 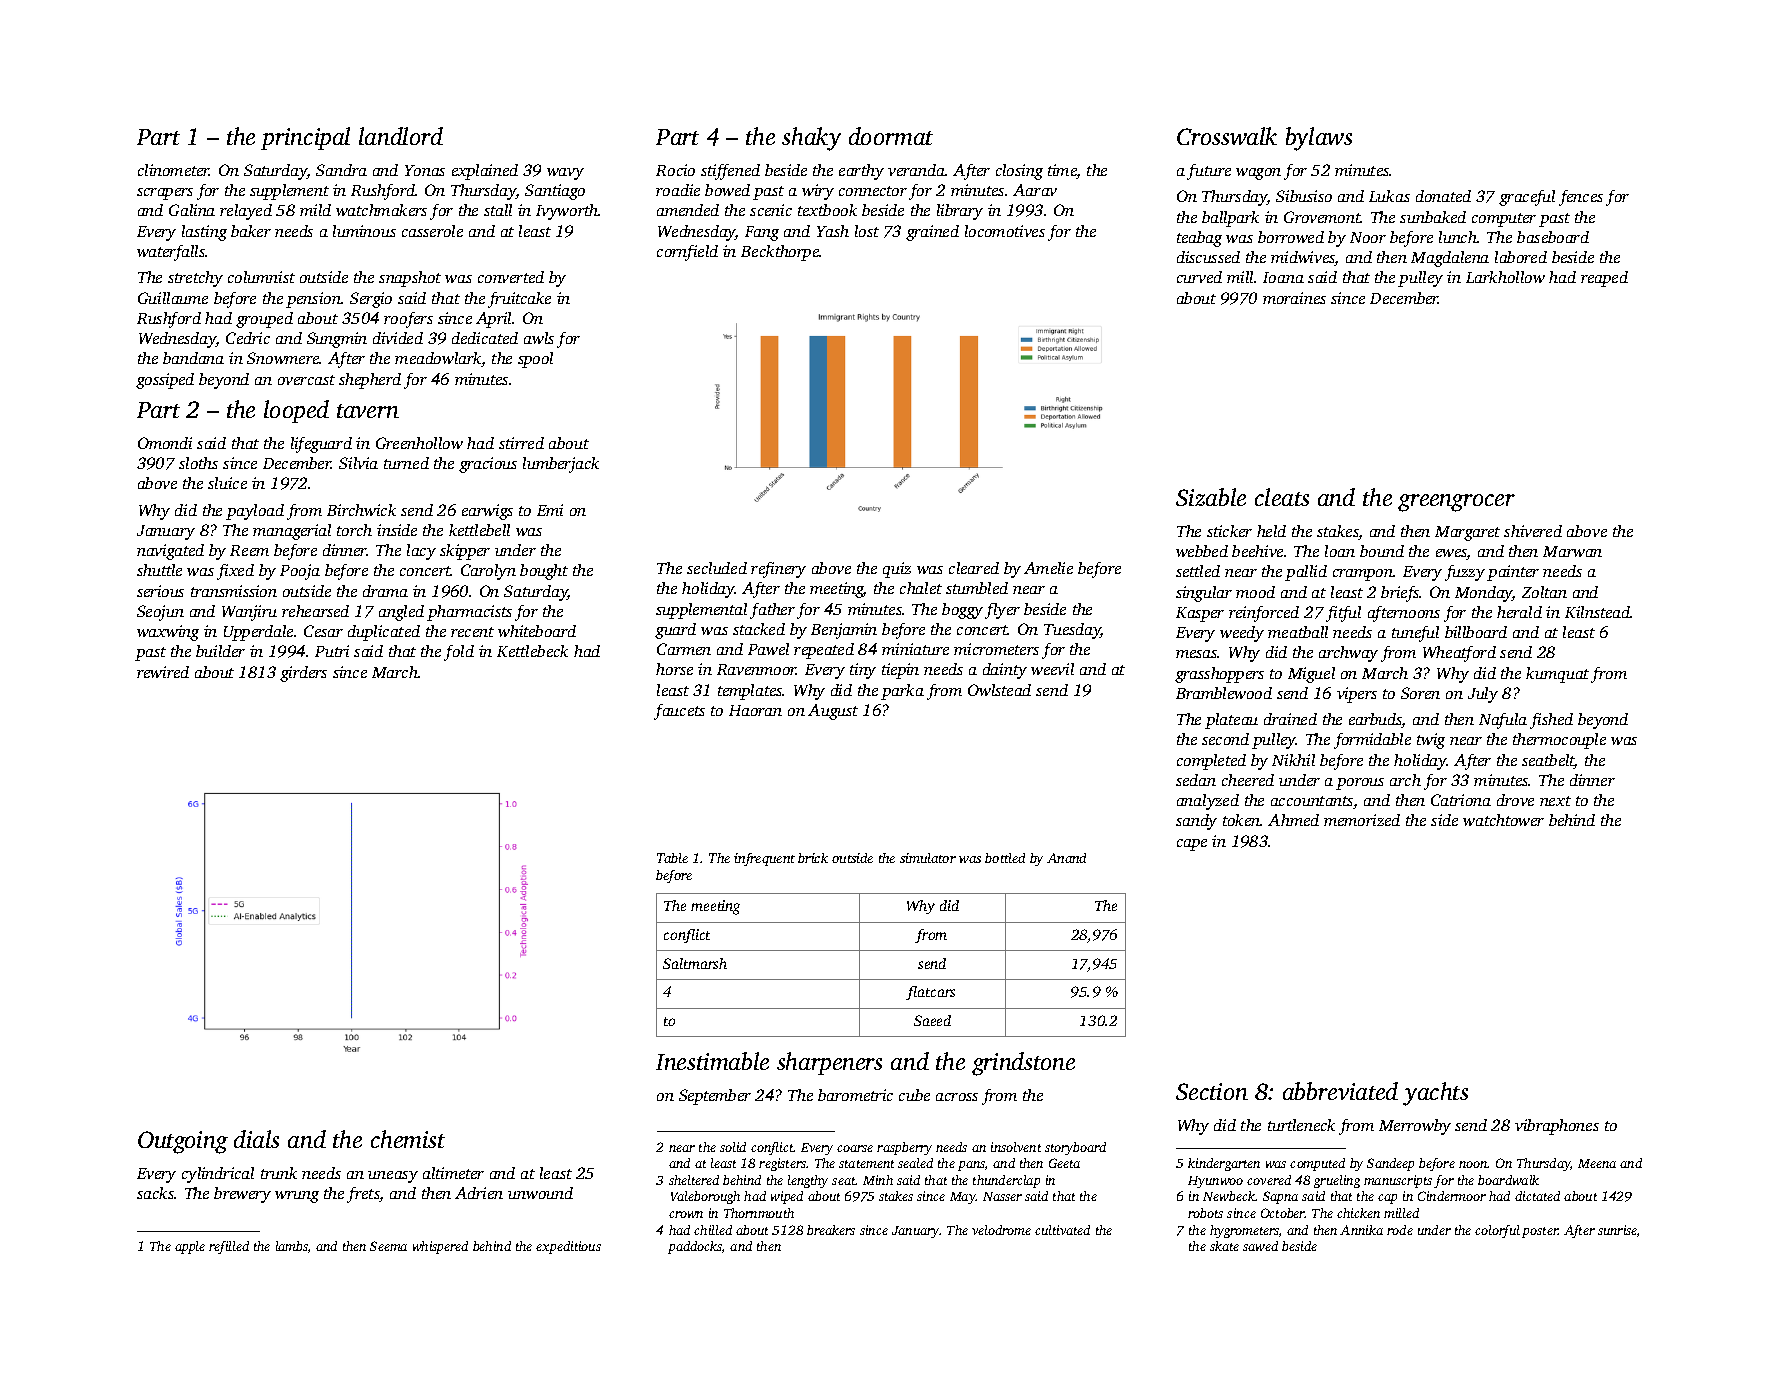 What do you see at coordinates (1294, 298) in the image?
I see `moraines` at bounding box center [1294, 298].
